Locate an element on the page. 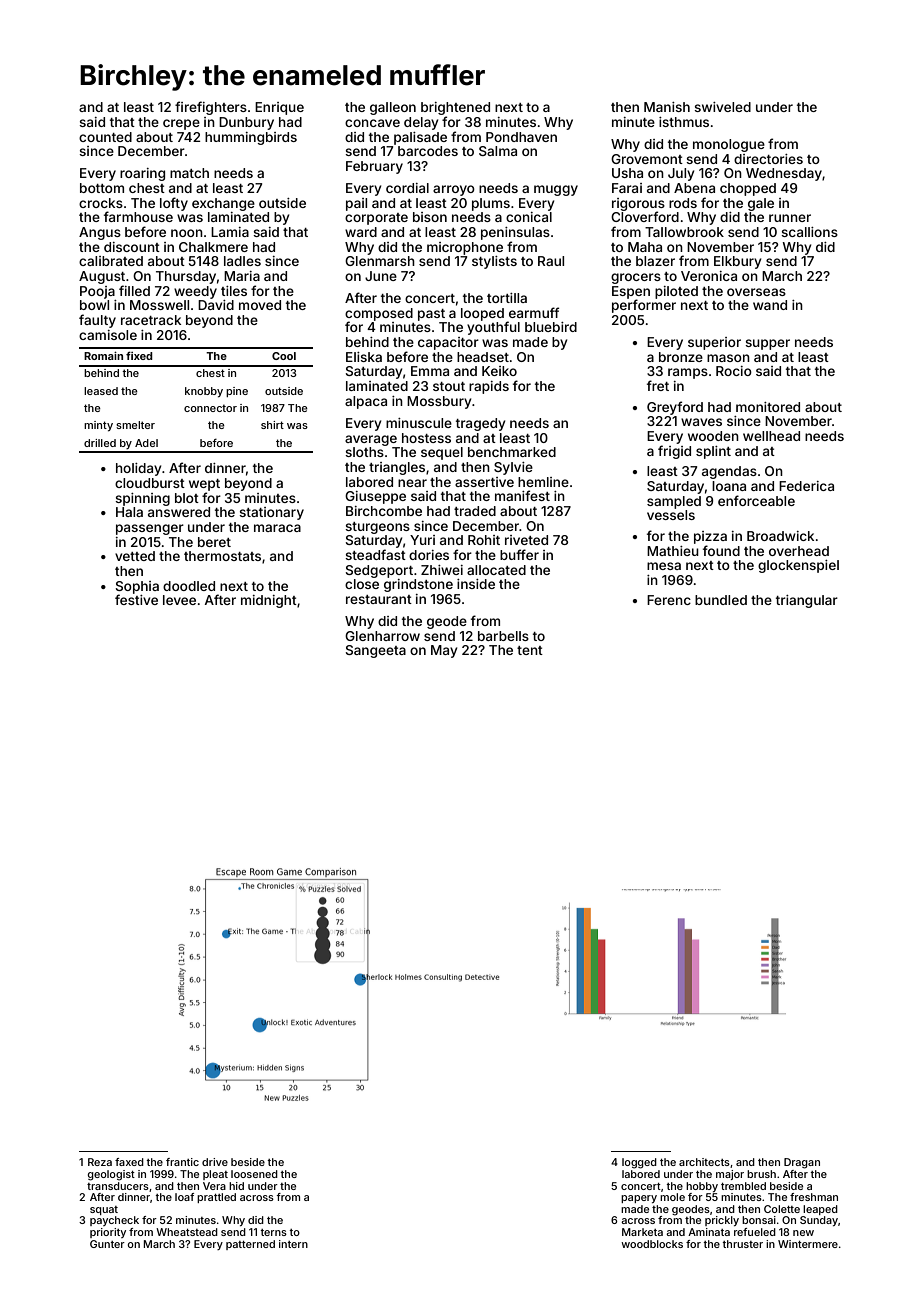 The height and width of the document is (1308, 924). firefighters is located at coordinates (211, 108).
